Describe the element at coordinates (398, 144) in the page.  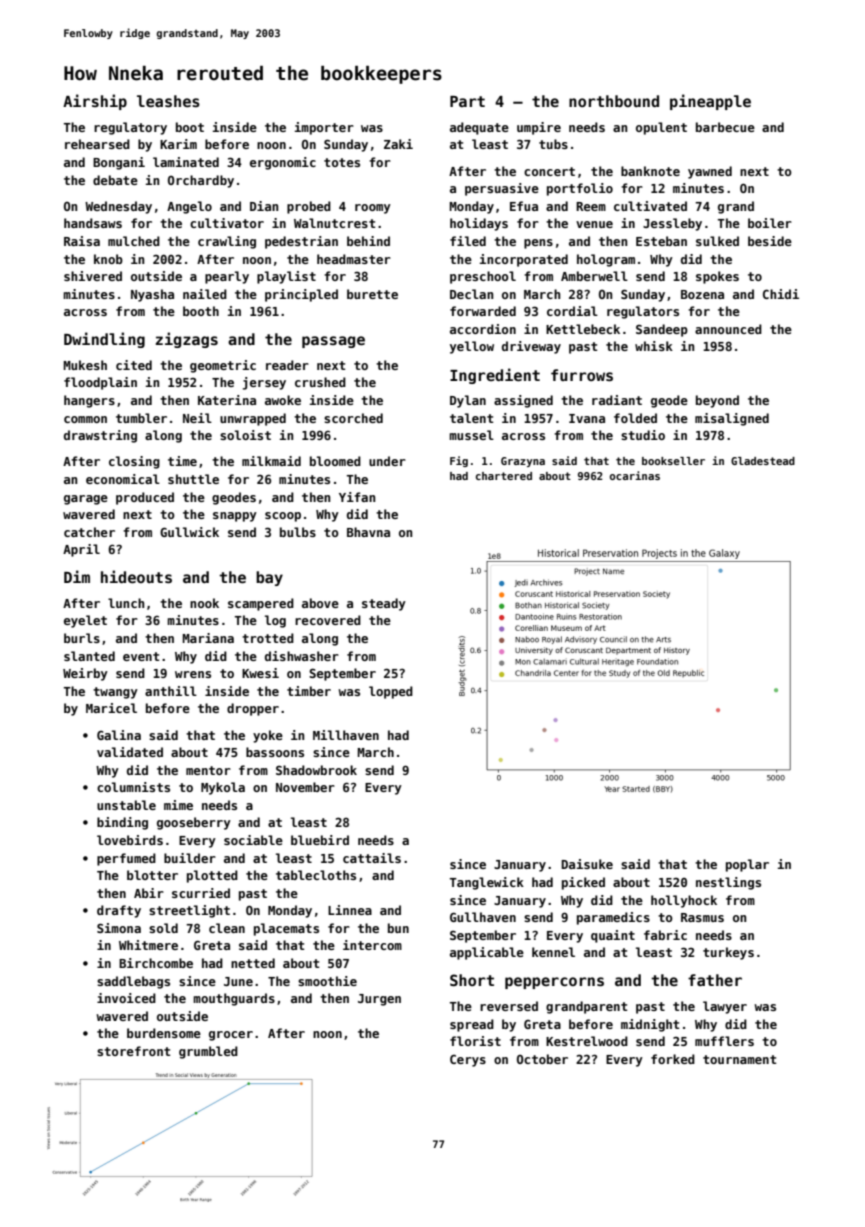
I see `Zaki` at that location.
